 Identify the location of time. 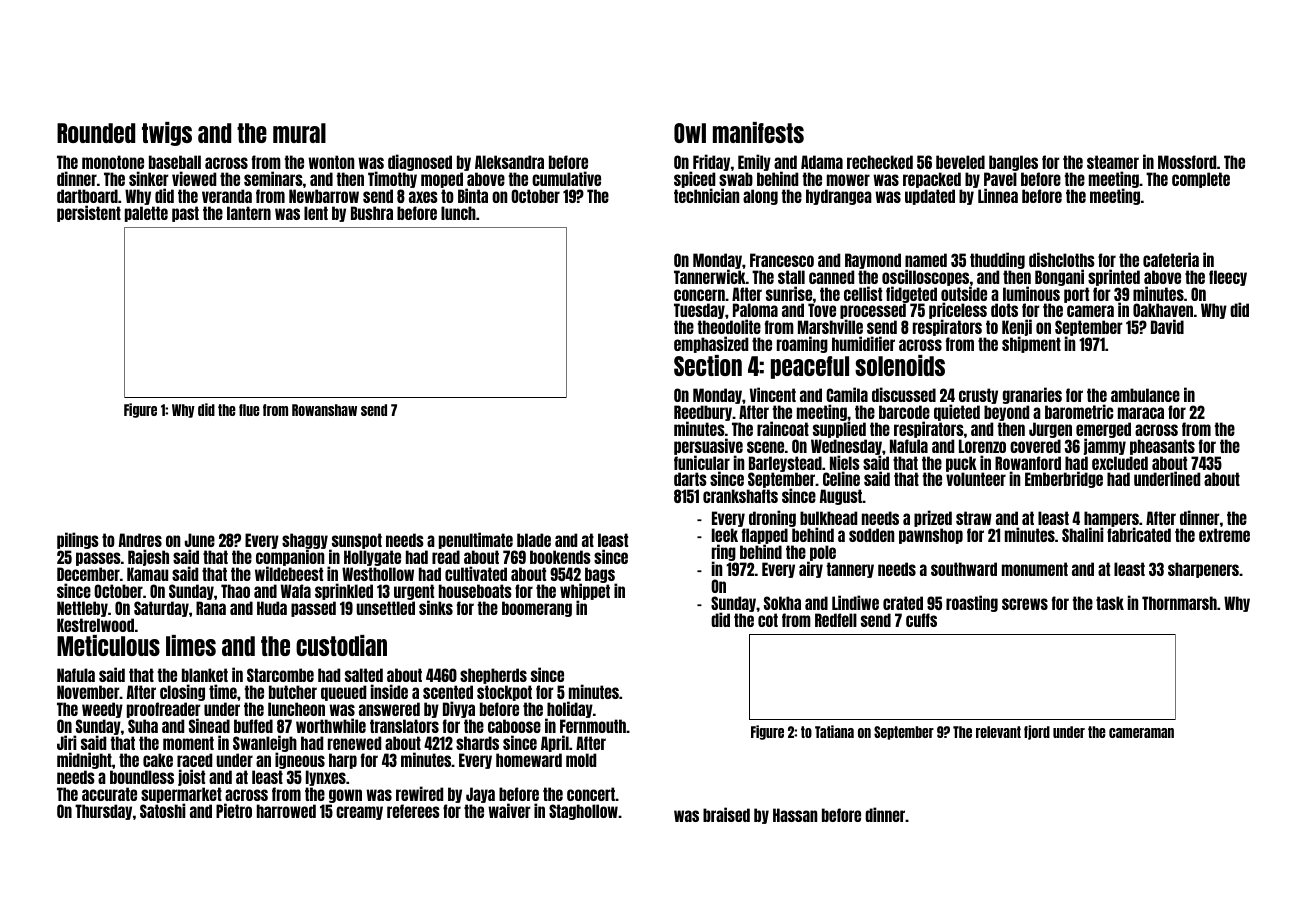
(223, 691).
